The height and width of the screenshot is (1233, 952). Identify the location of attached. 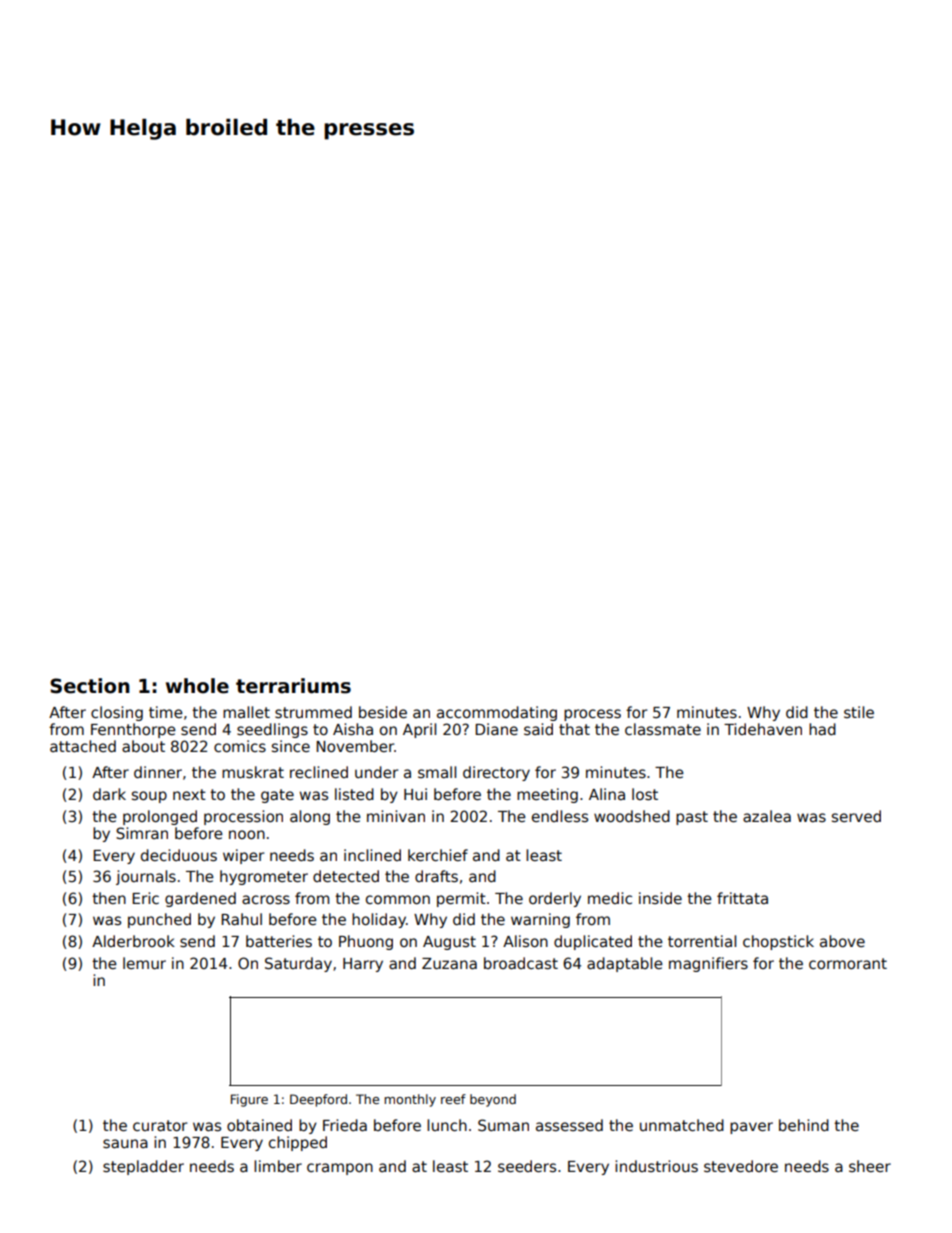
(83, 746).
